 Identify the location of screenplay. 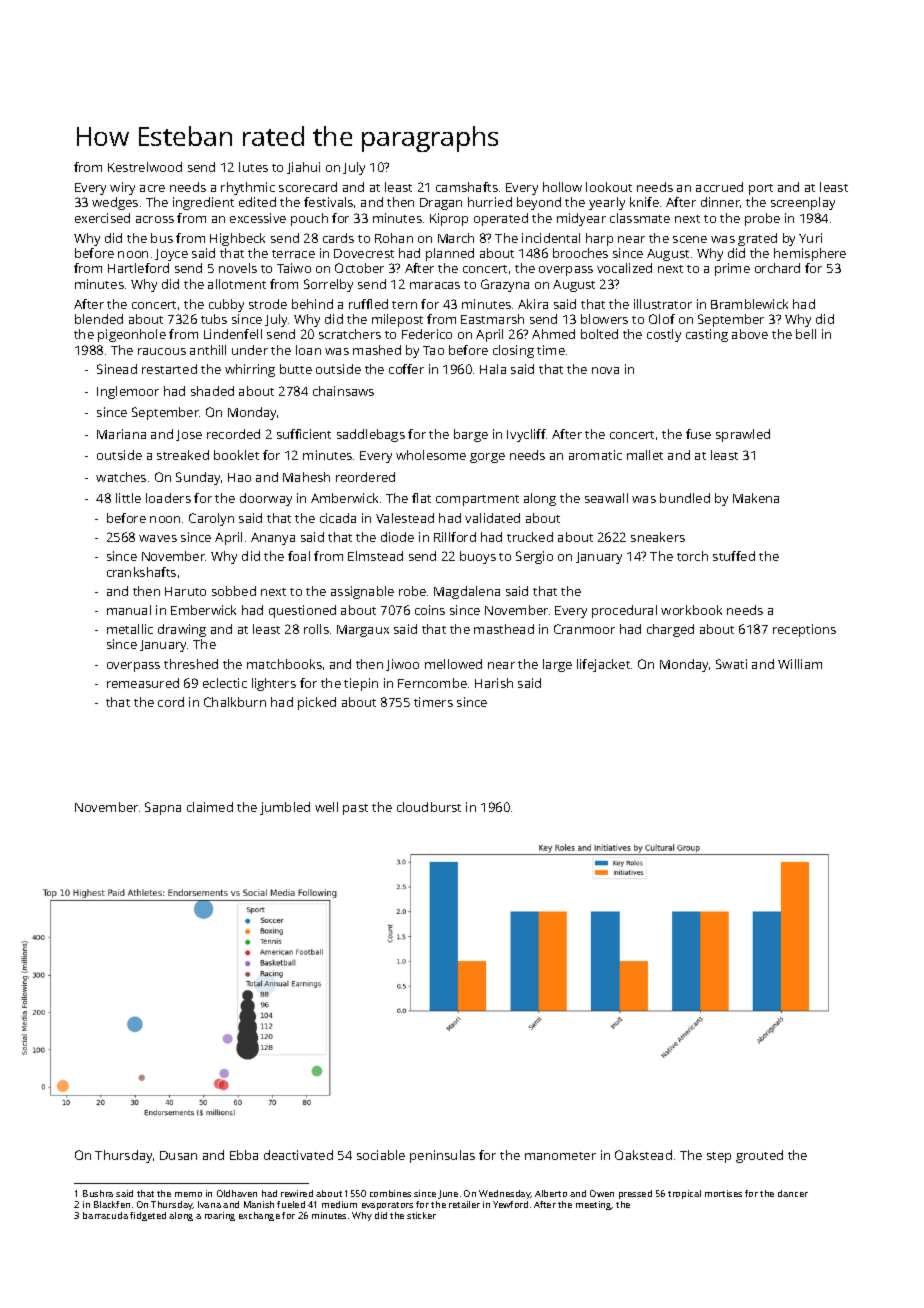
(803, 203).
